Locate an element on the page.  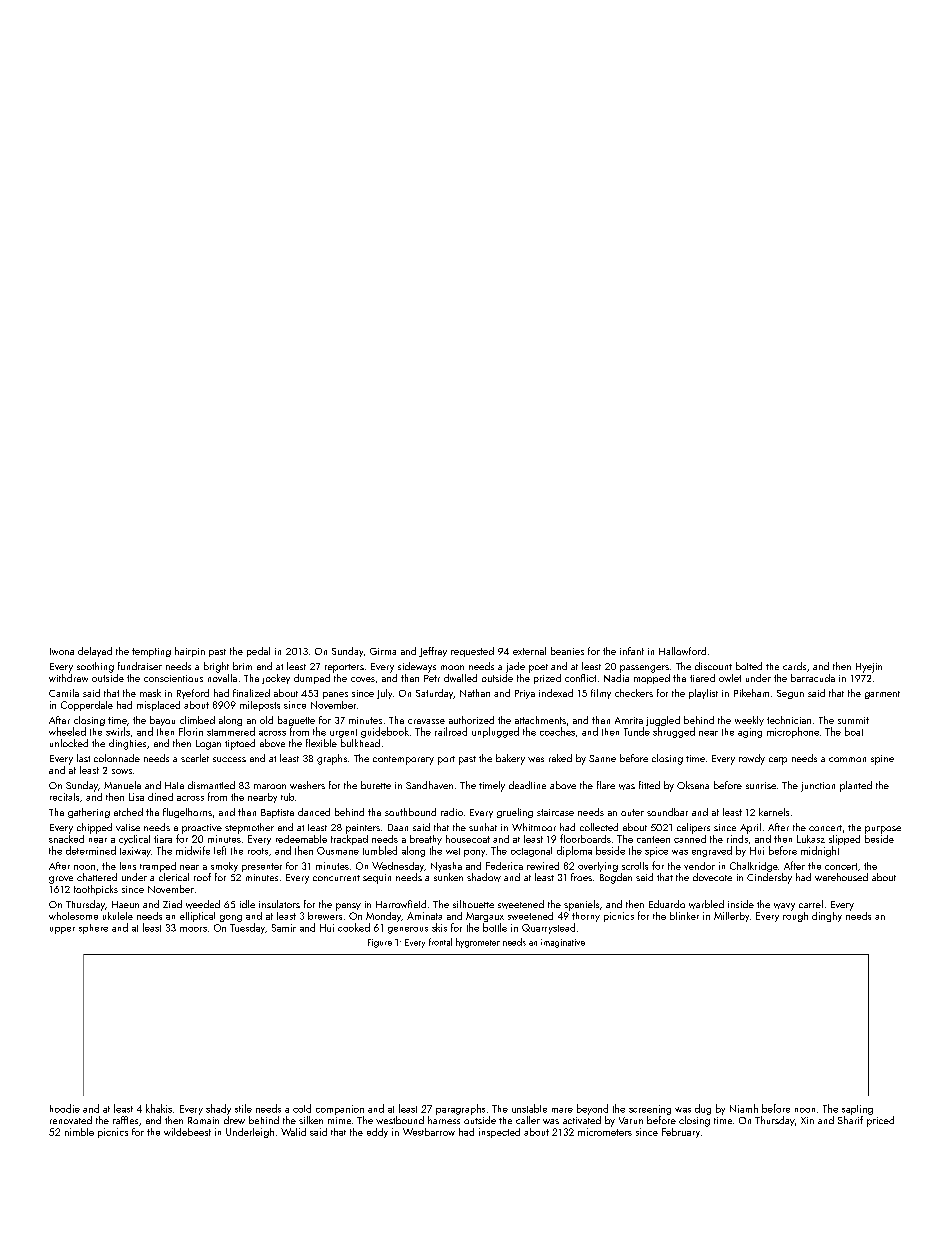
requested is located at coordinates (472, 652).
